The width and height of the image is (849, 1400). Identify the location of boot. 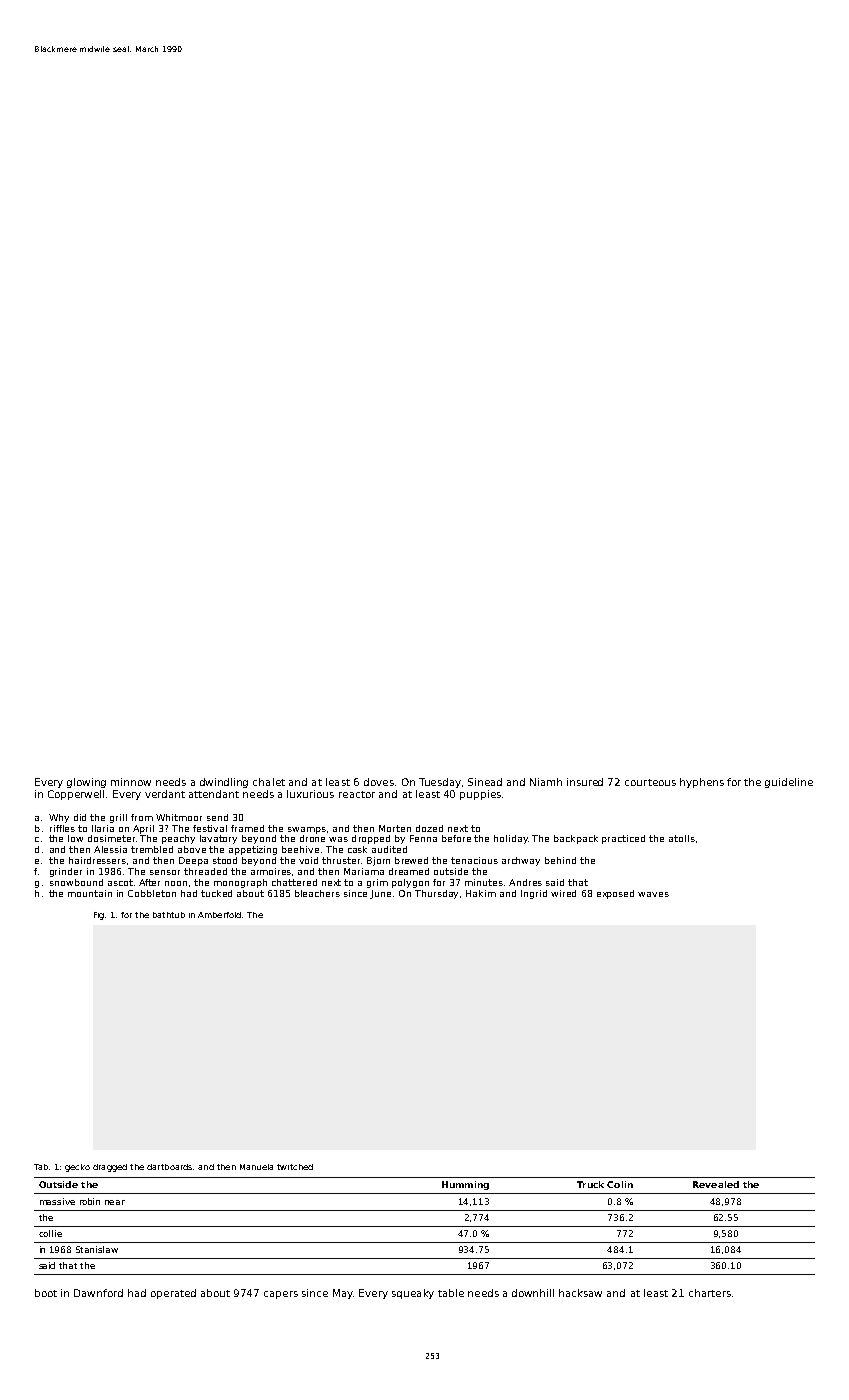
(46, 1293).
